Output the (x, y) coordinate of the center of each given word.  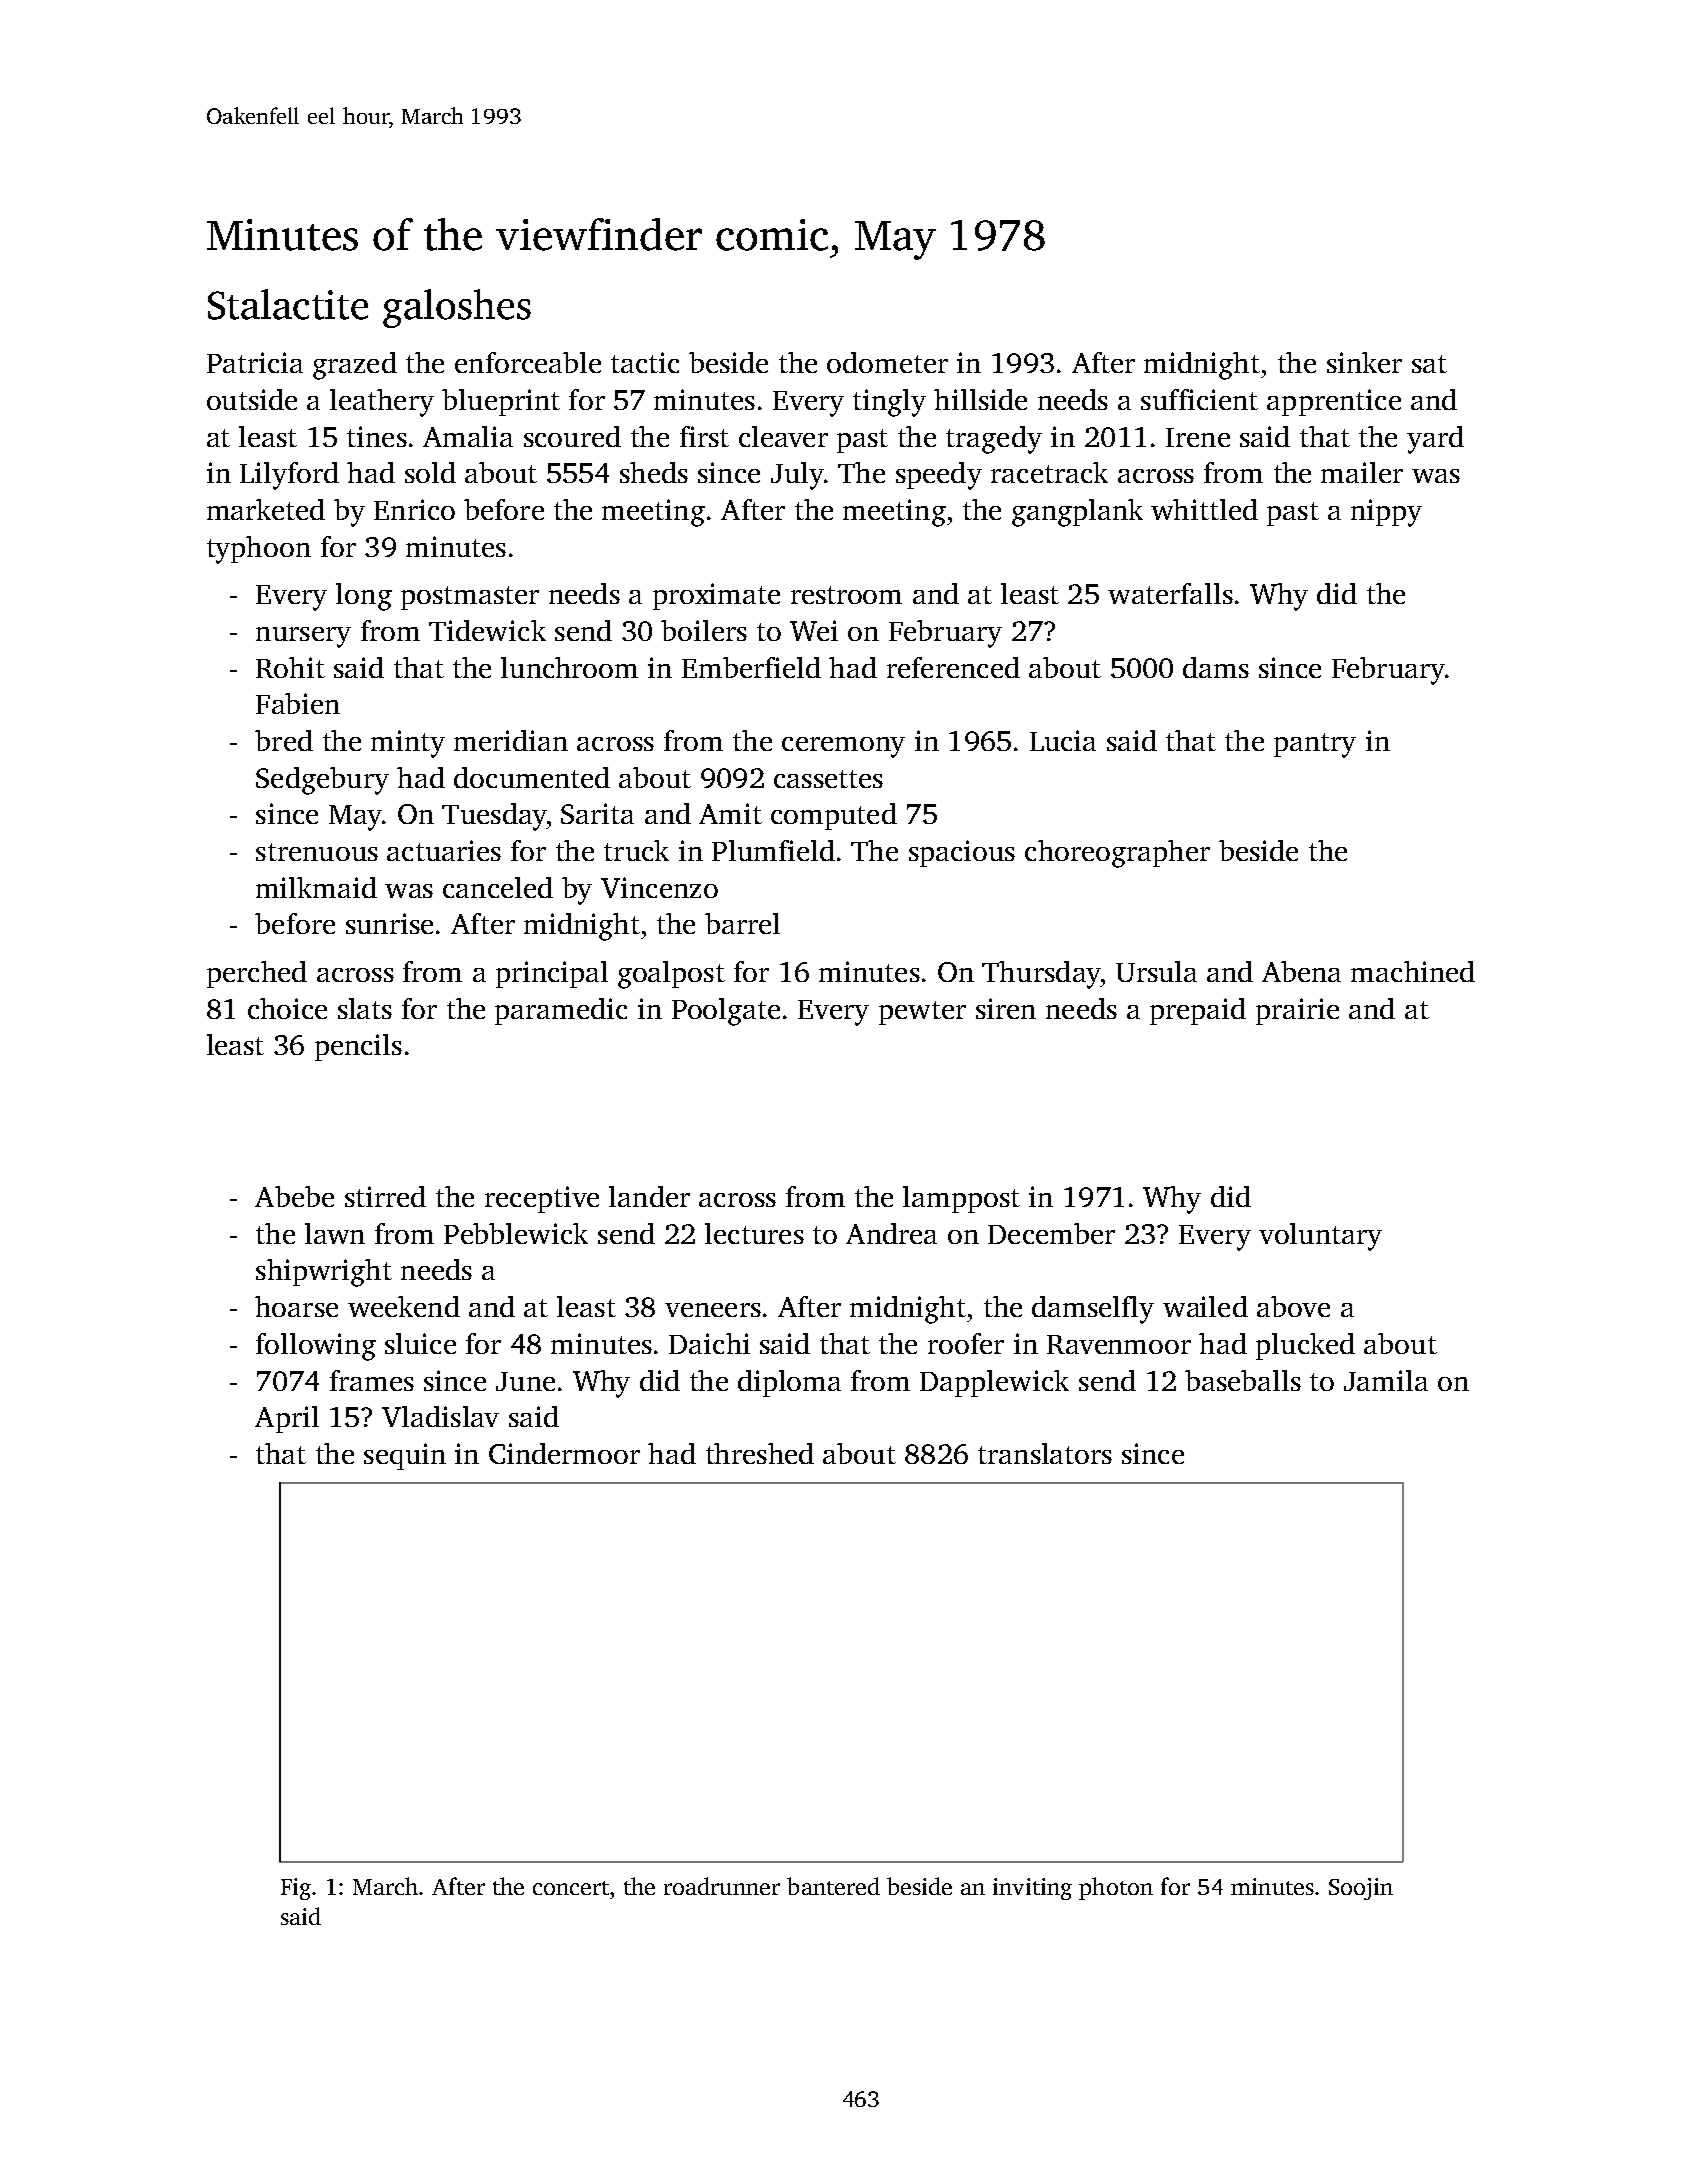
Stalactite (288, 304)
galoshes (457, 308)
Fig (297, 1889)
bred (284, 740)
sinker (1364, 362)
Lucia (1063, 740)
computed (834, 816)
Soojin (1361, 1889)
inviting (1032, 1889)
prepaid (1198, 1011)
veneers (713, 1310)
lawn (335, 1233)
